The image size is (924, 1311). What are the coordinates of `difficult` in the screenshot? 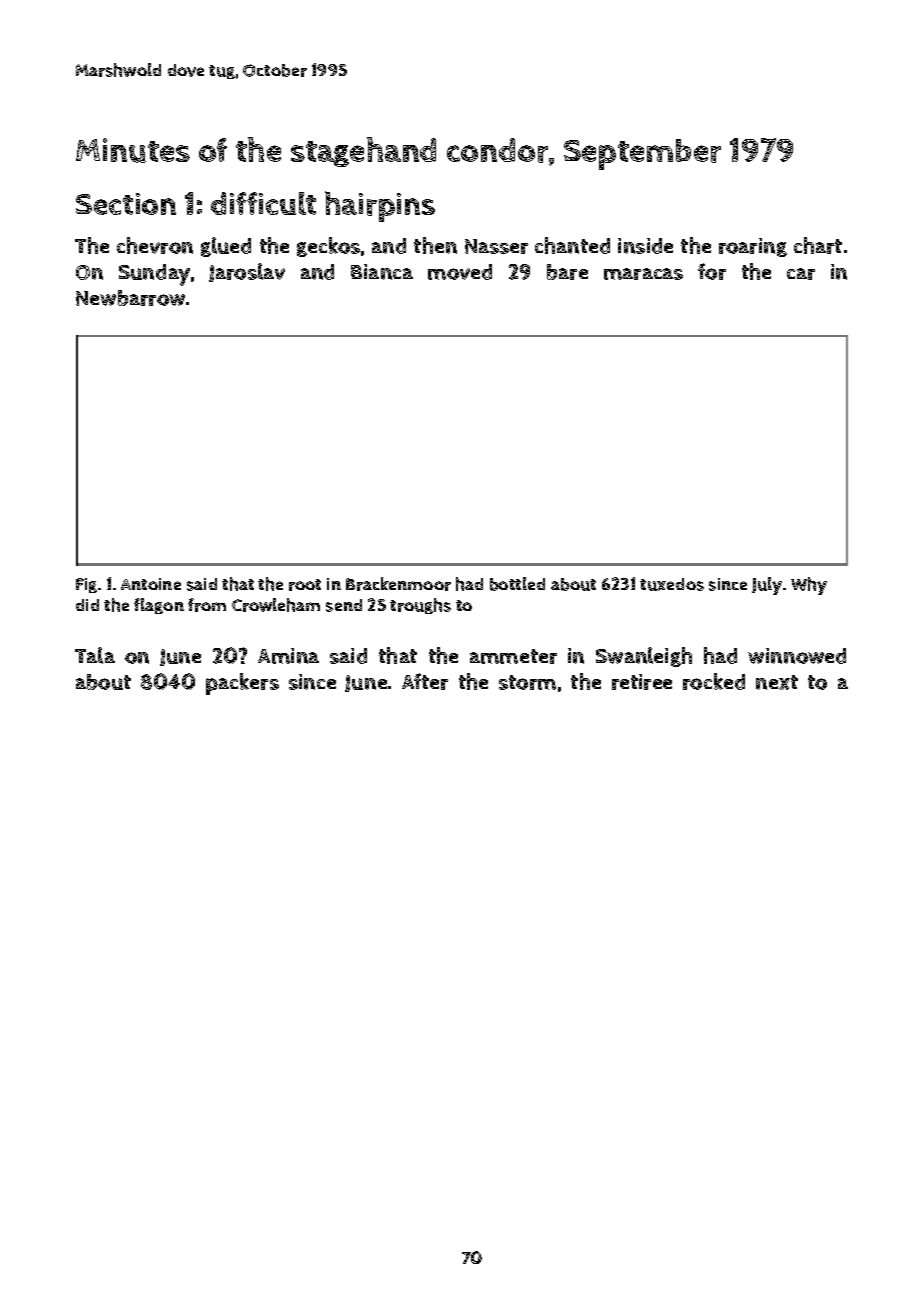 It's located at (263, 203).
